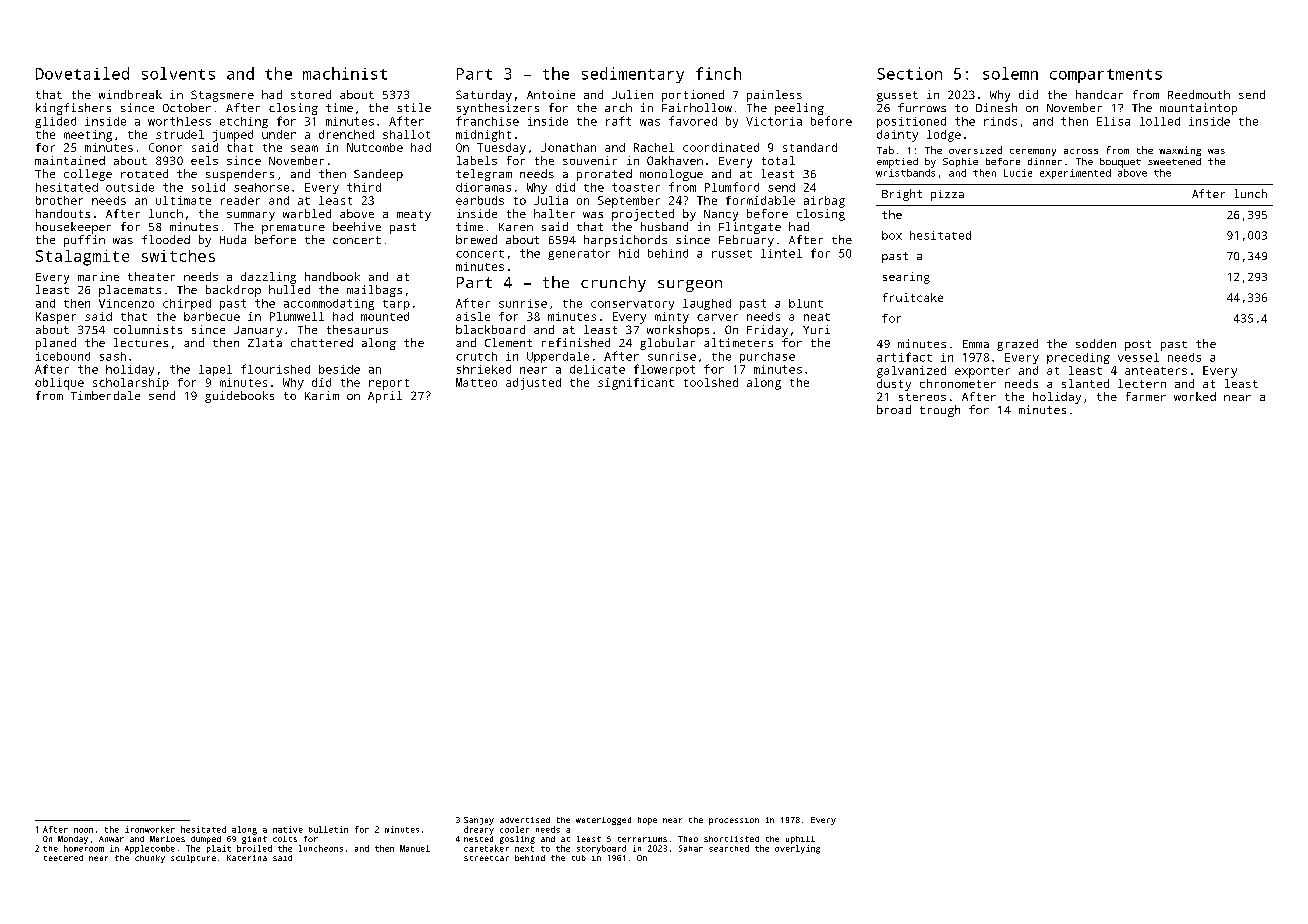 The image size is (1308, 924). I want to click on ironworker, so click(150, 829).
